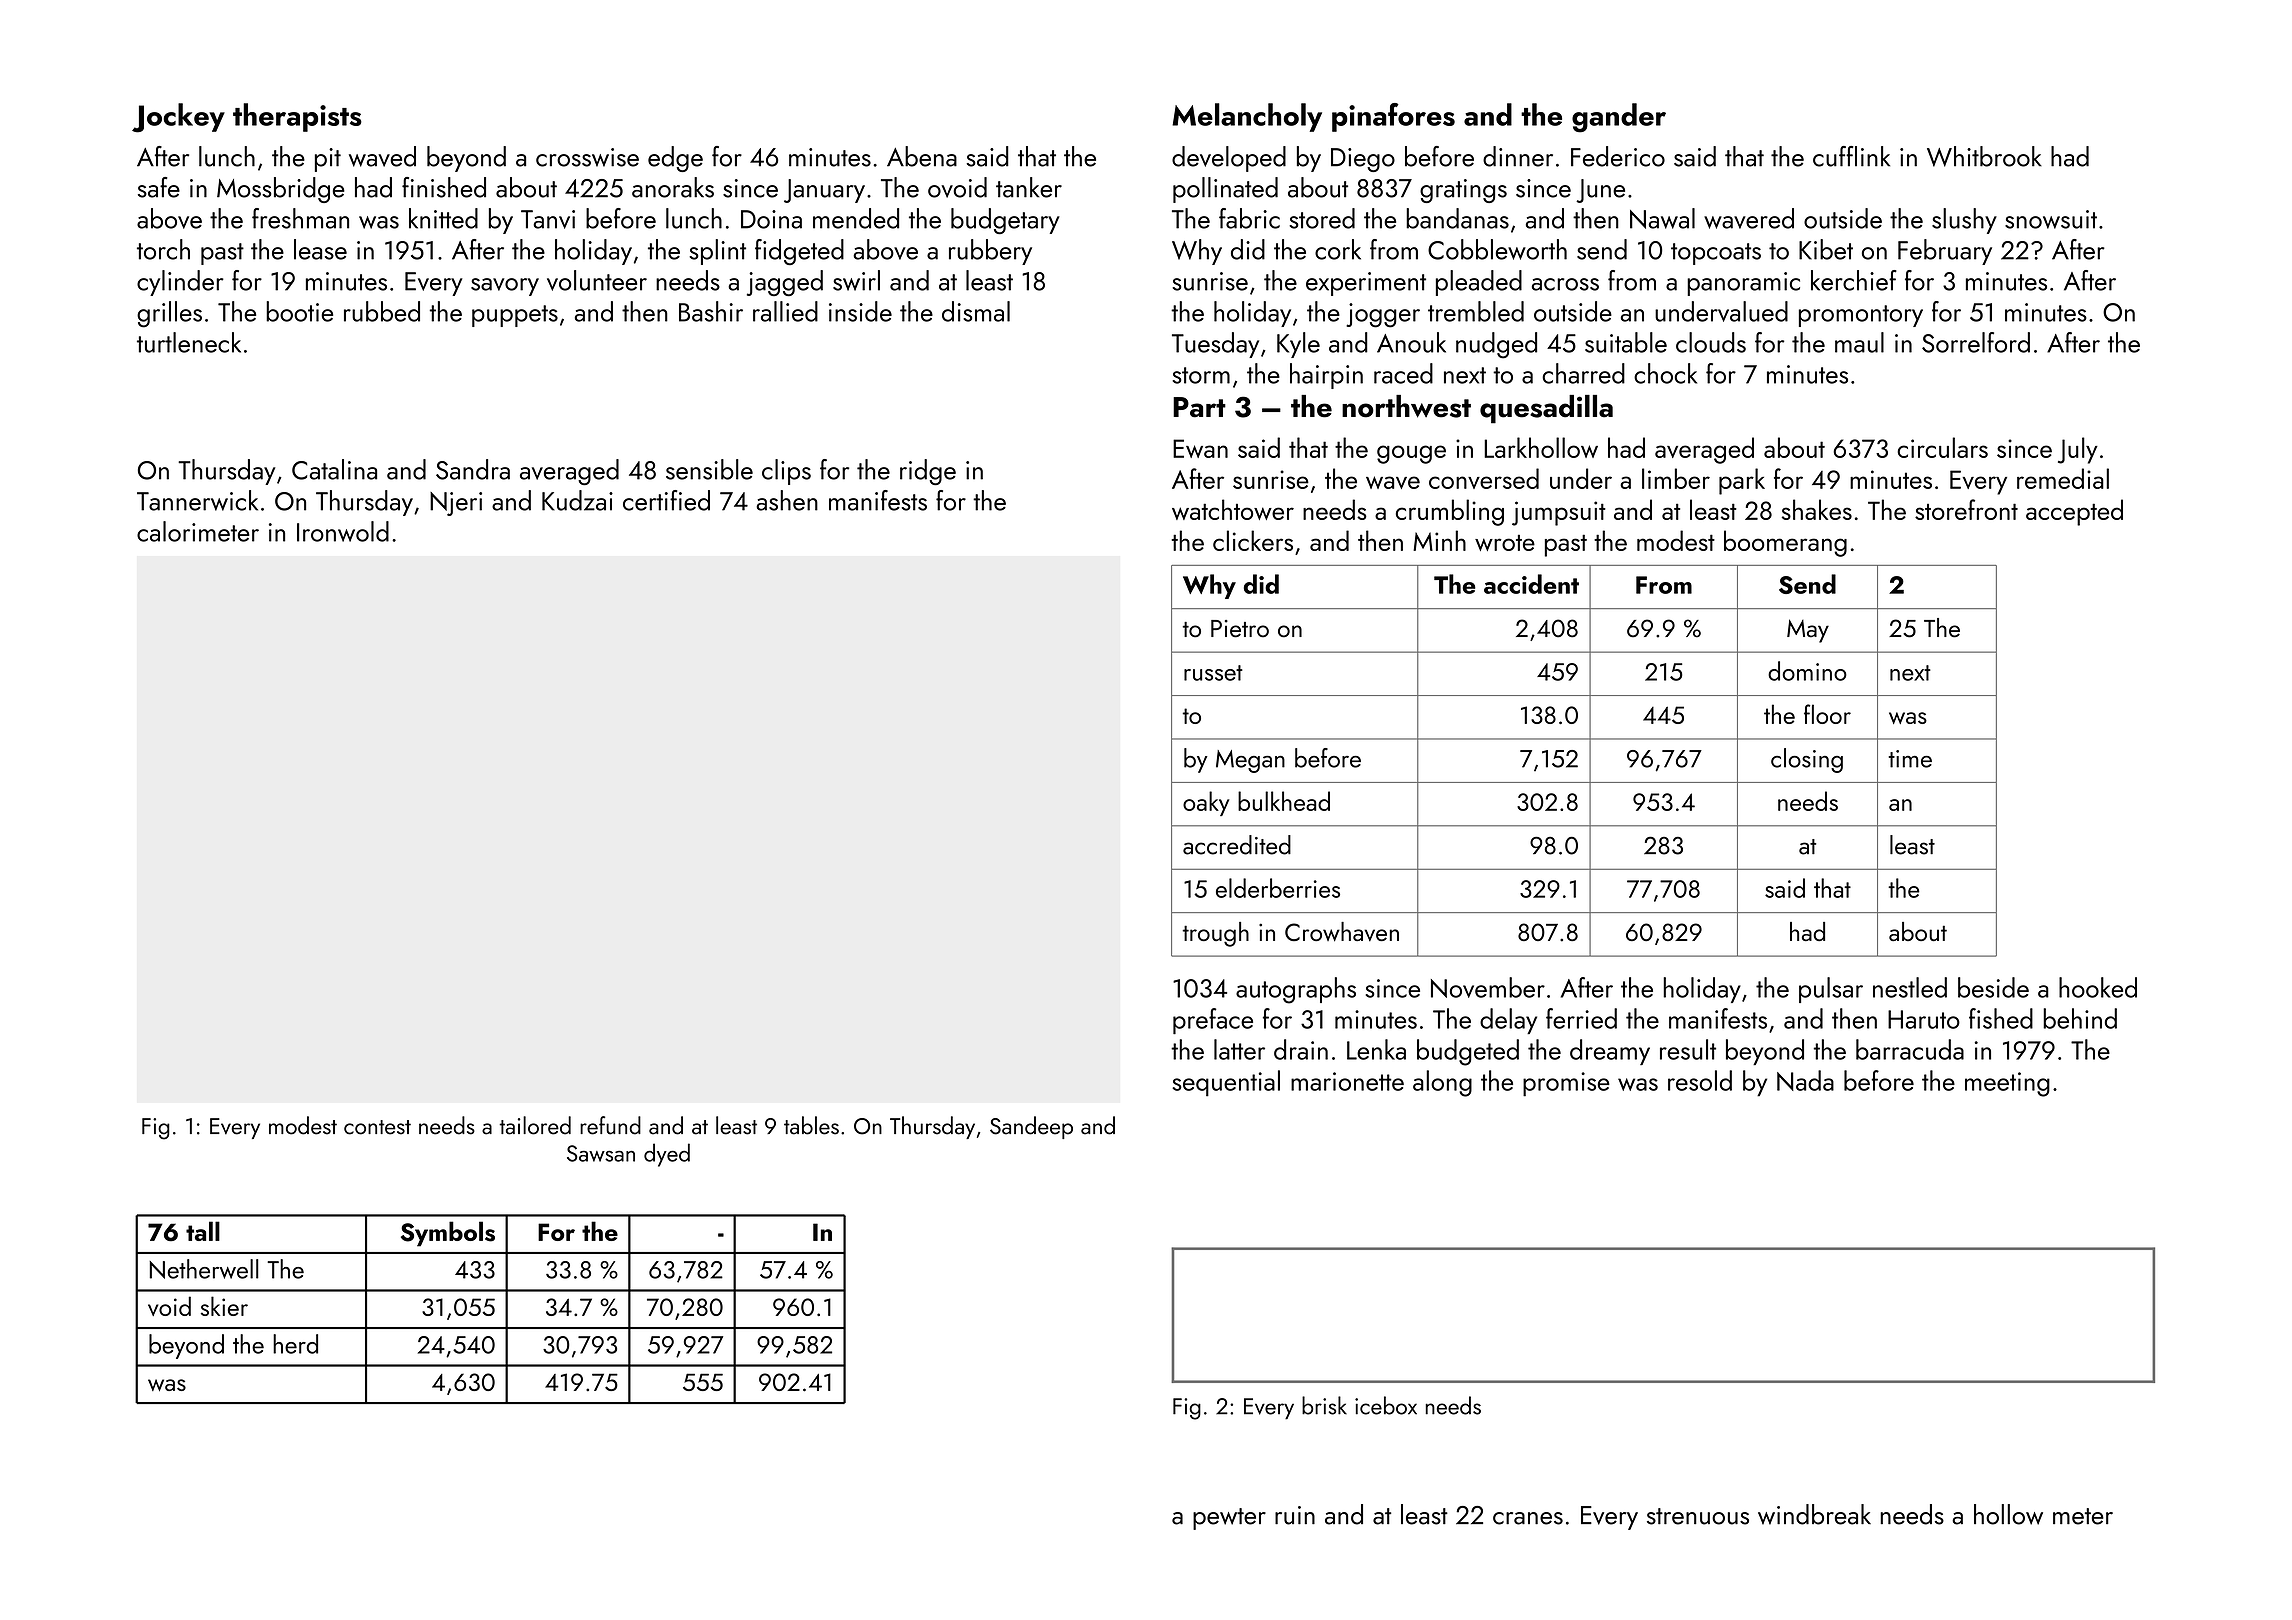 The height and width of the page is (1620, 2292). What do you see at coordinates (295, 1344) in the page?
I see `herd` at bounding box center [295, 1344].
